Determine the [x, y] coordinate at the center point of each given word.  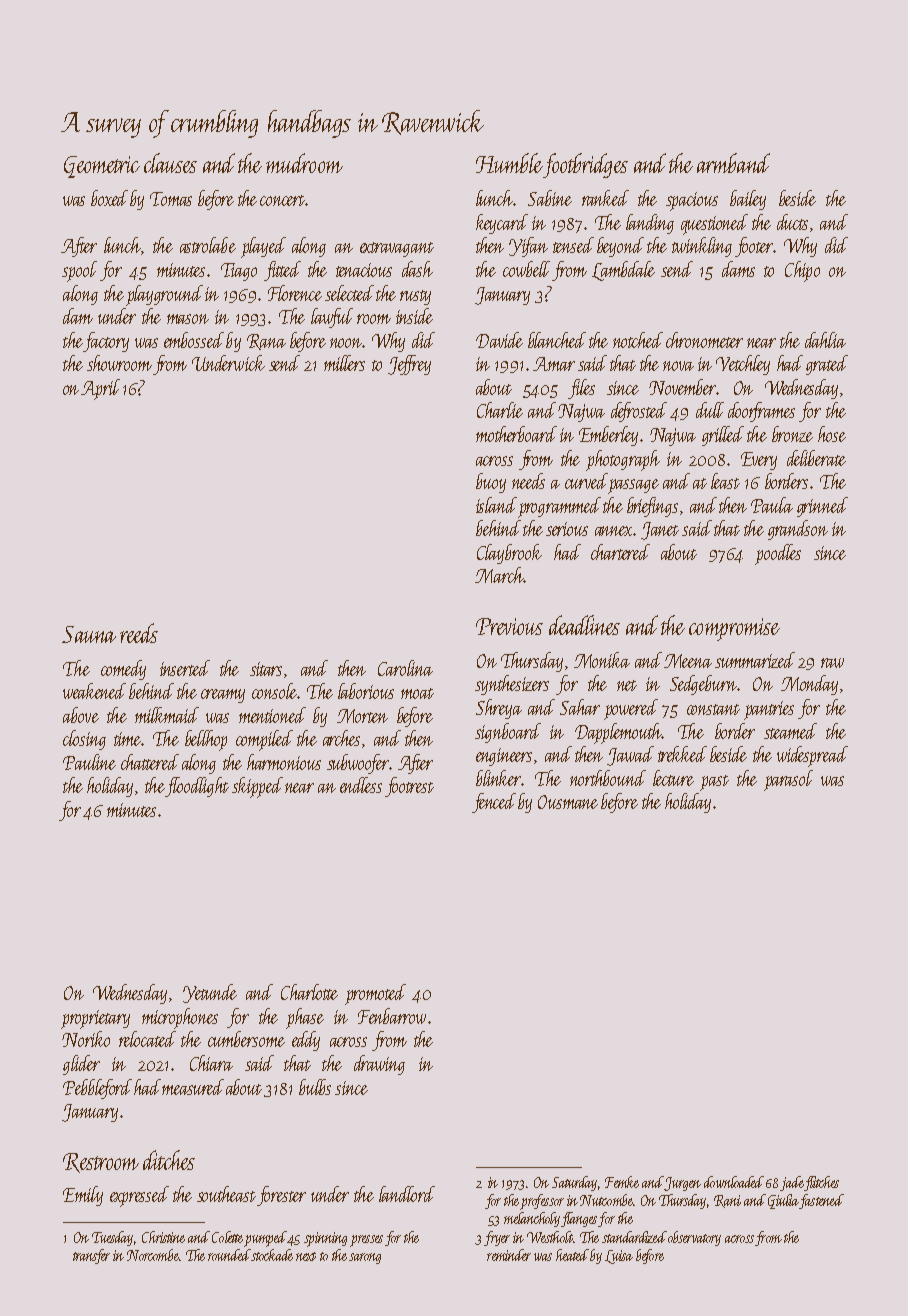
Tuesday [112, 1238]
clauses [170, 163]
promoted [375, 994]
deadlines [584, 625]
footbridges [585, 165]
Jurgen [682, 1184]
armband [733, 163]
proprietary [95, 1019]
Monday [809, 685]
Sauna [89, 634]
